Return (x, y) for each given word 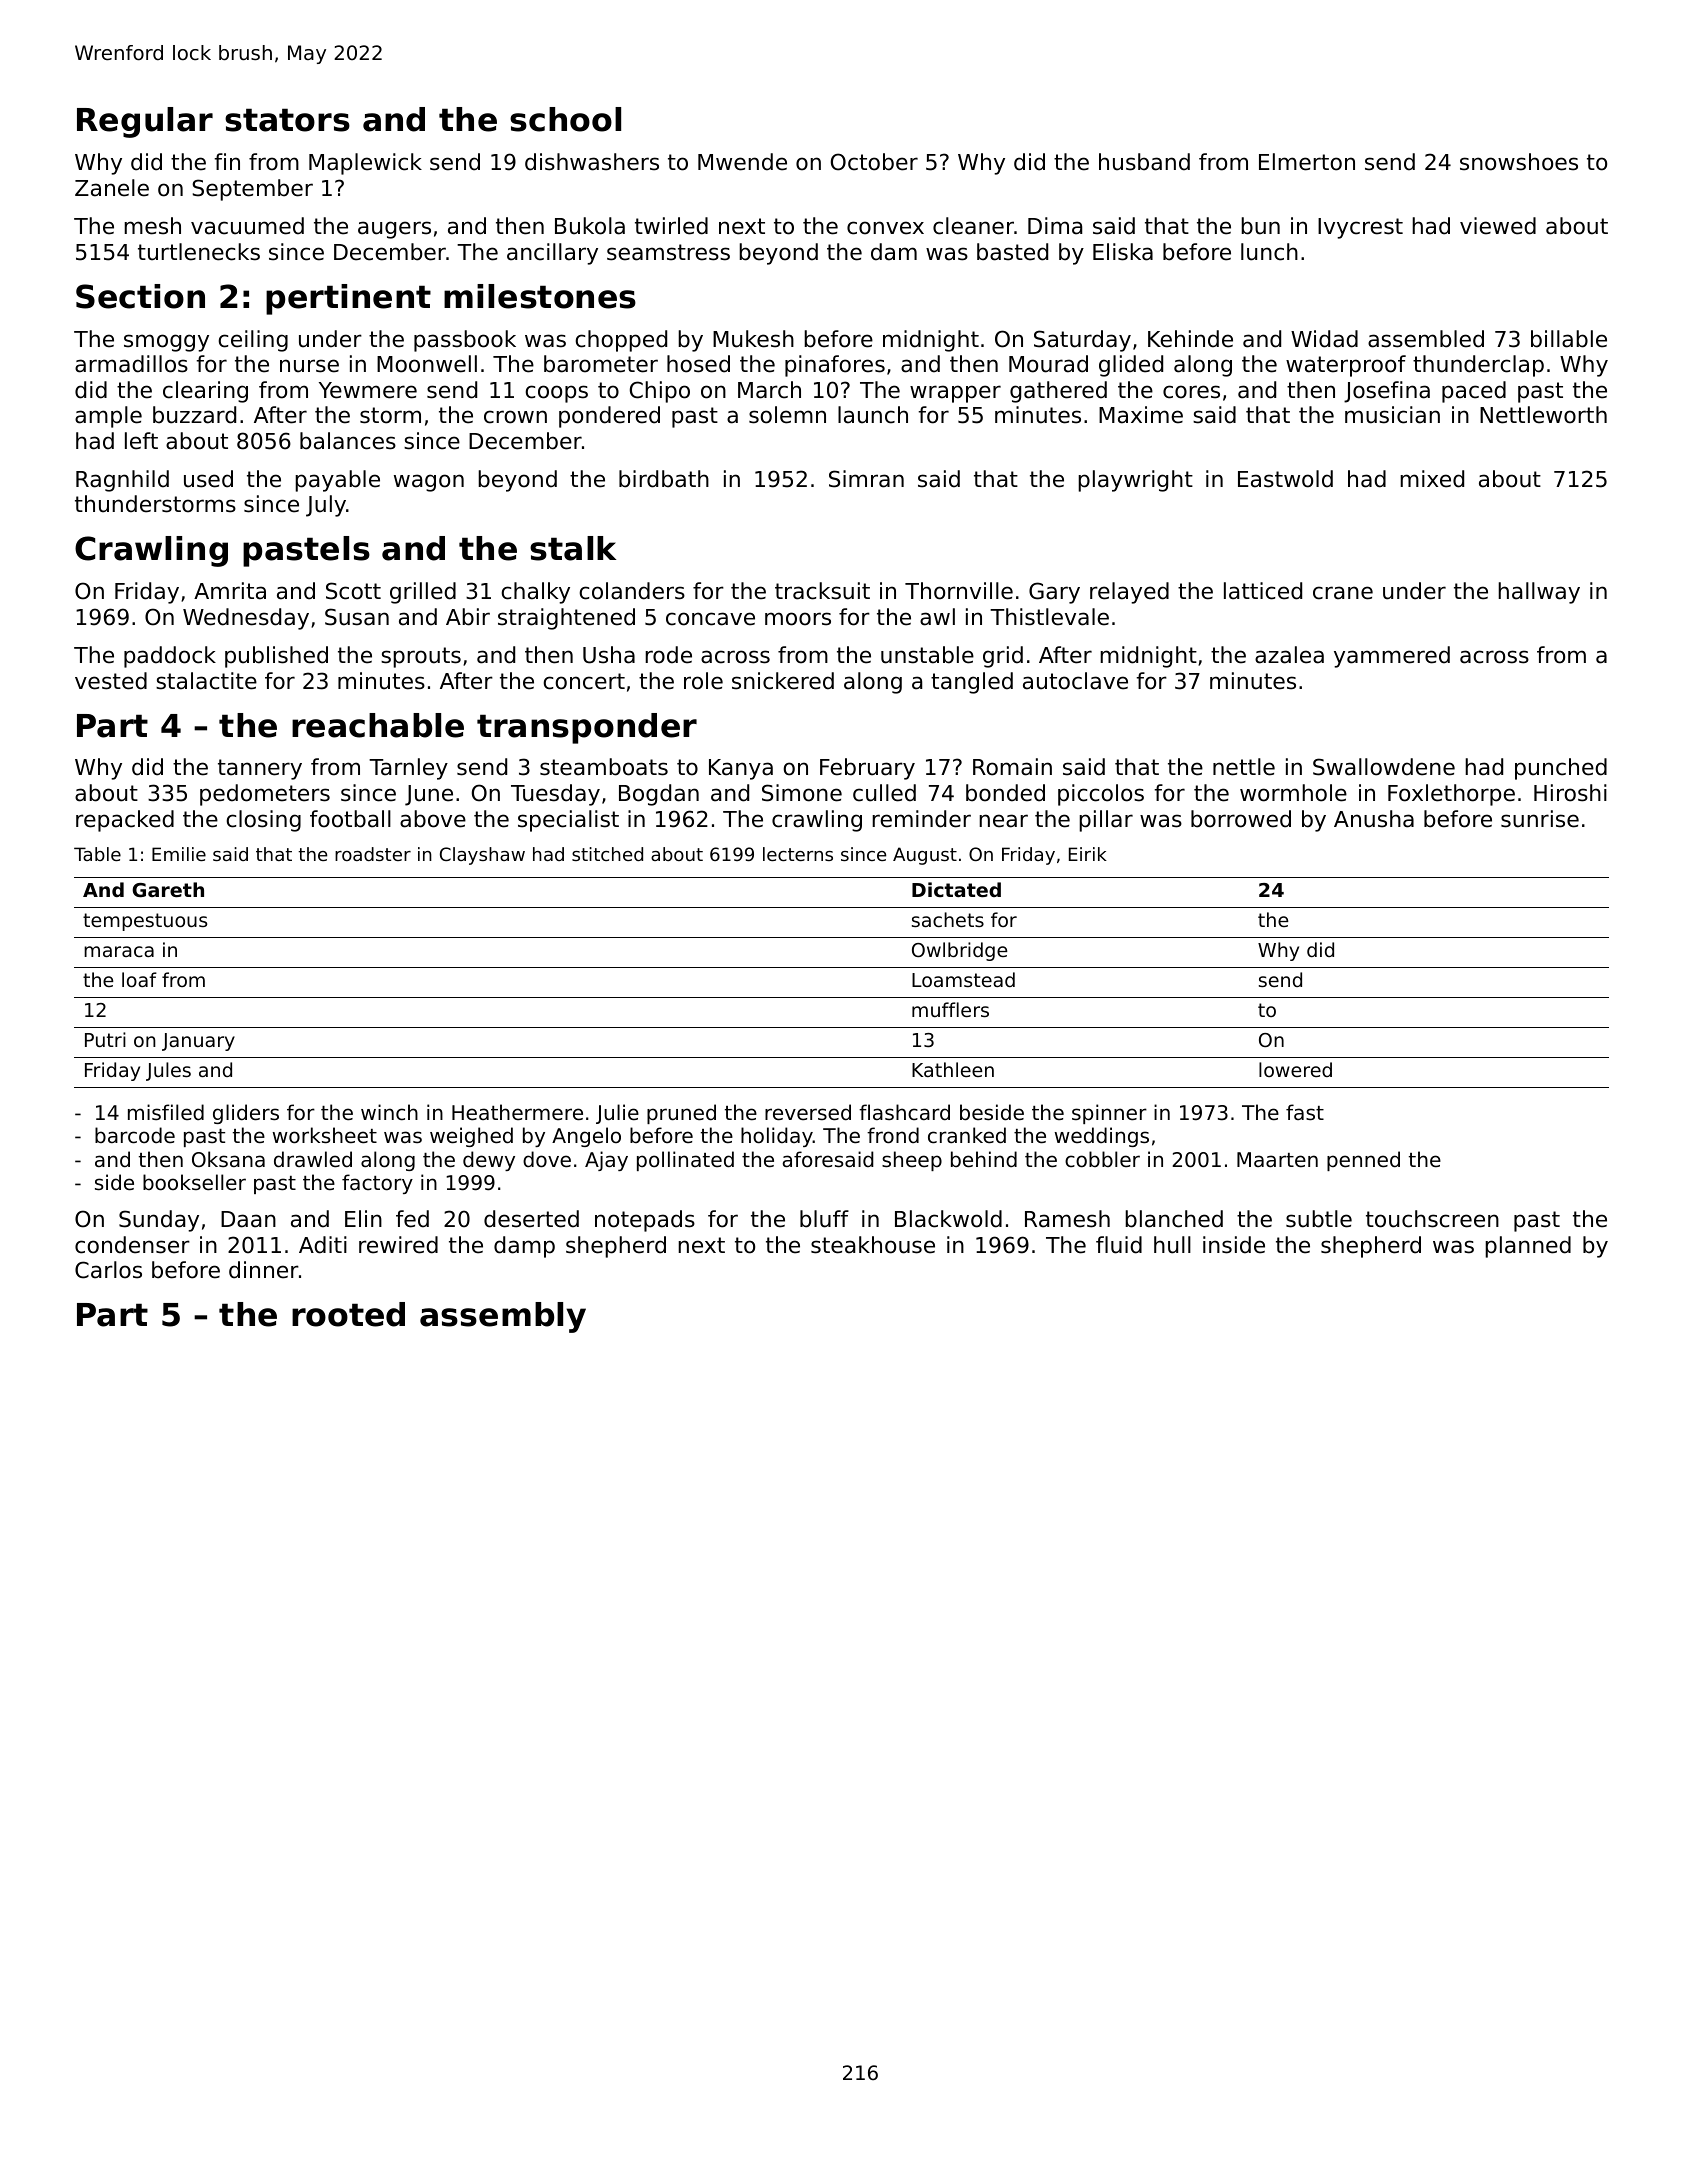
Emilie (179, 854)
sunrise (1540, 819)
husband (1144, 162)
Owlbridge (959, 951)
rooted (348, 1314)
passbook (465, 341)
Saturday (1082, 341)
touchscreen (1432, 1219)
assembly (503, 1317)
